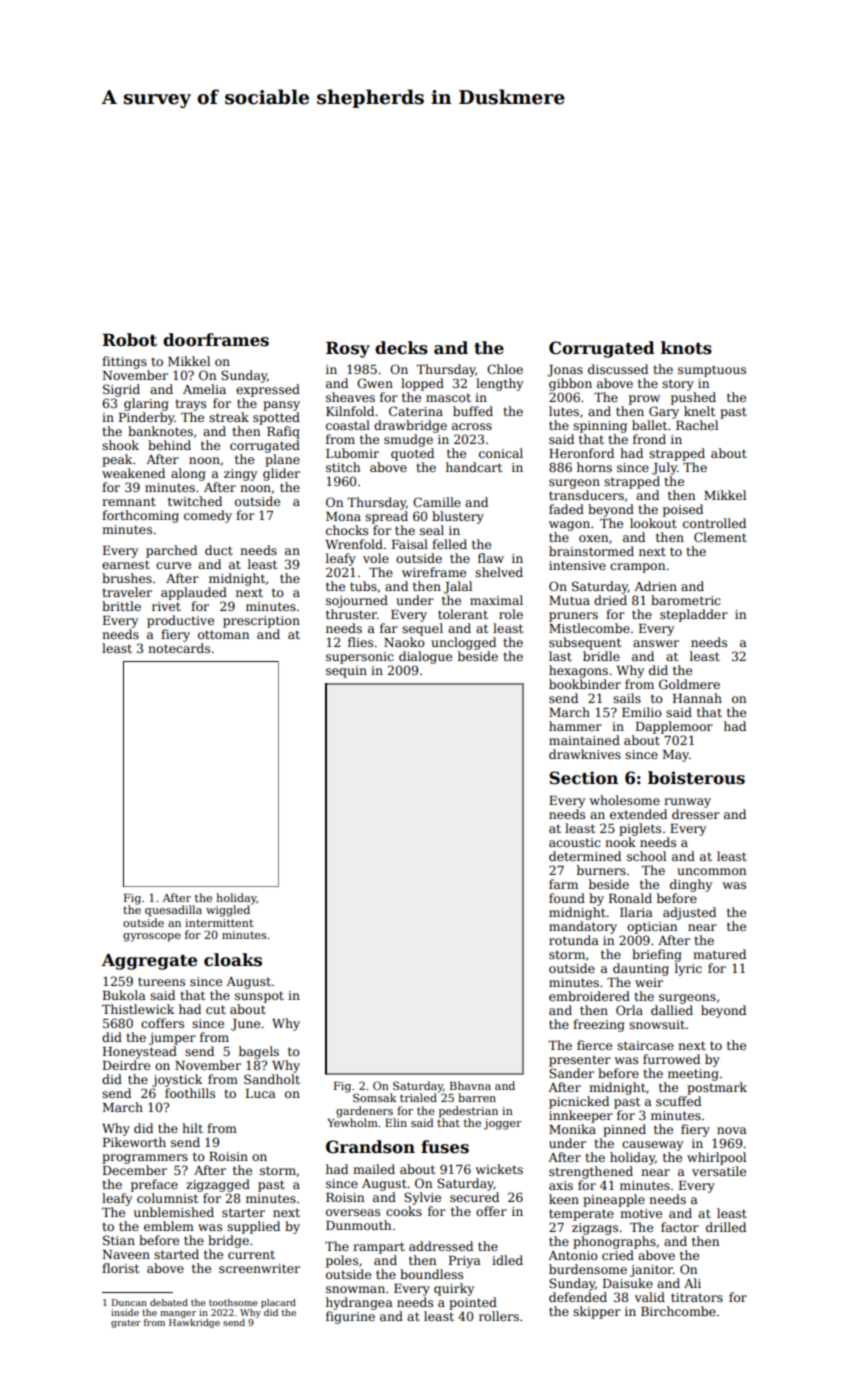 This screenshot has height=1400, width=849. What do you see at coordinates (179, 648) in the screenshot?
I see `notecards` at bounding box center [179, 648].
